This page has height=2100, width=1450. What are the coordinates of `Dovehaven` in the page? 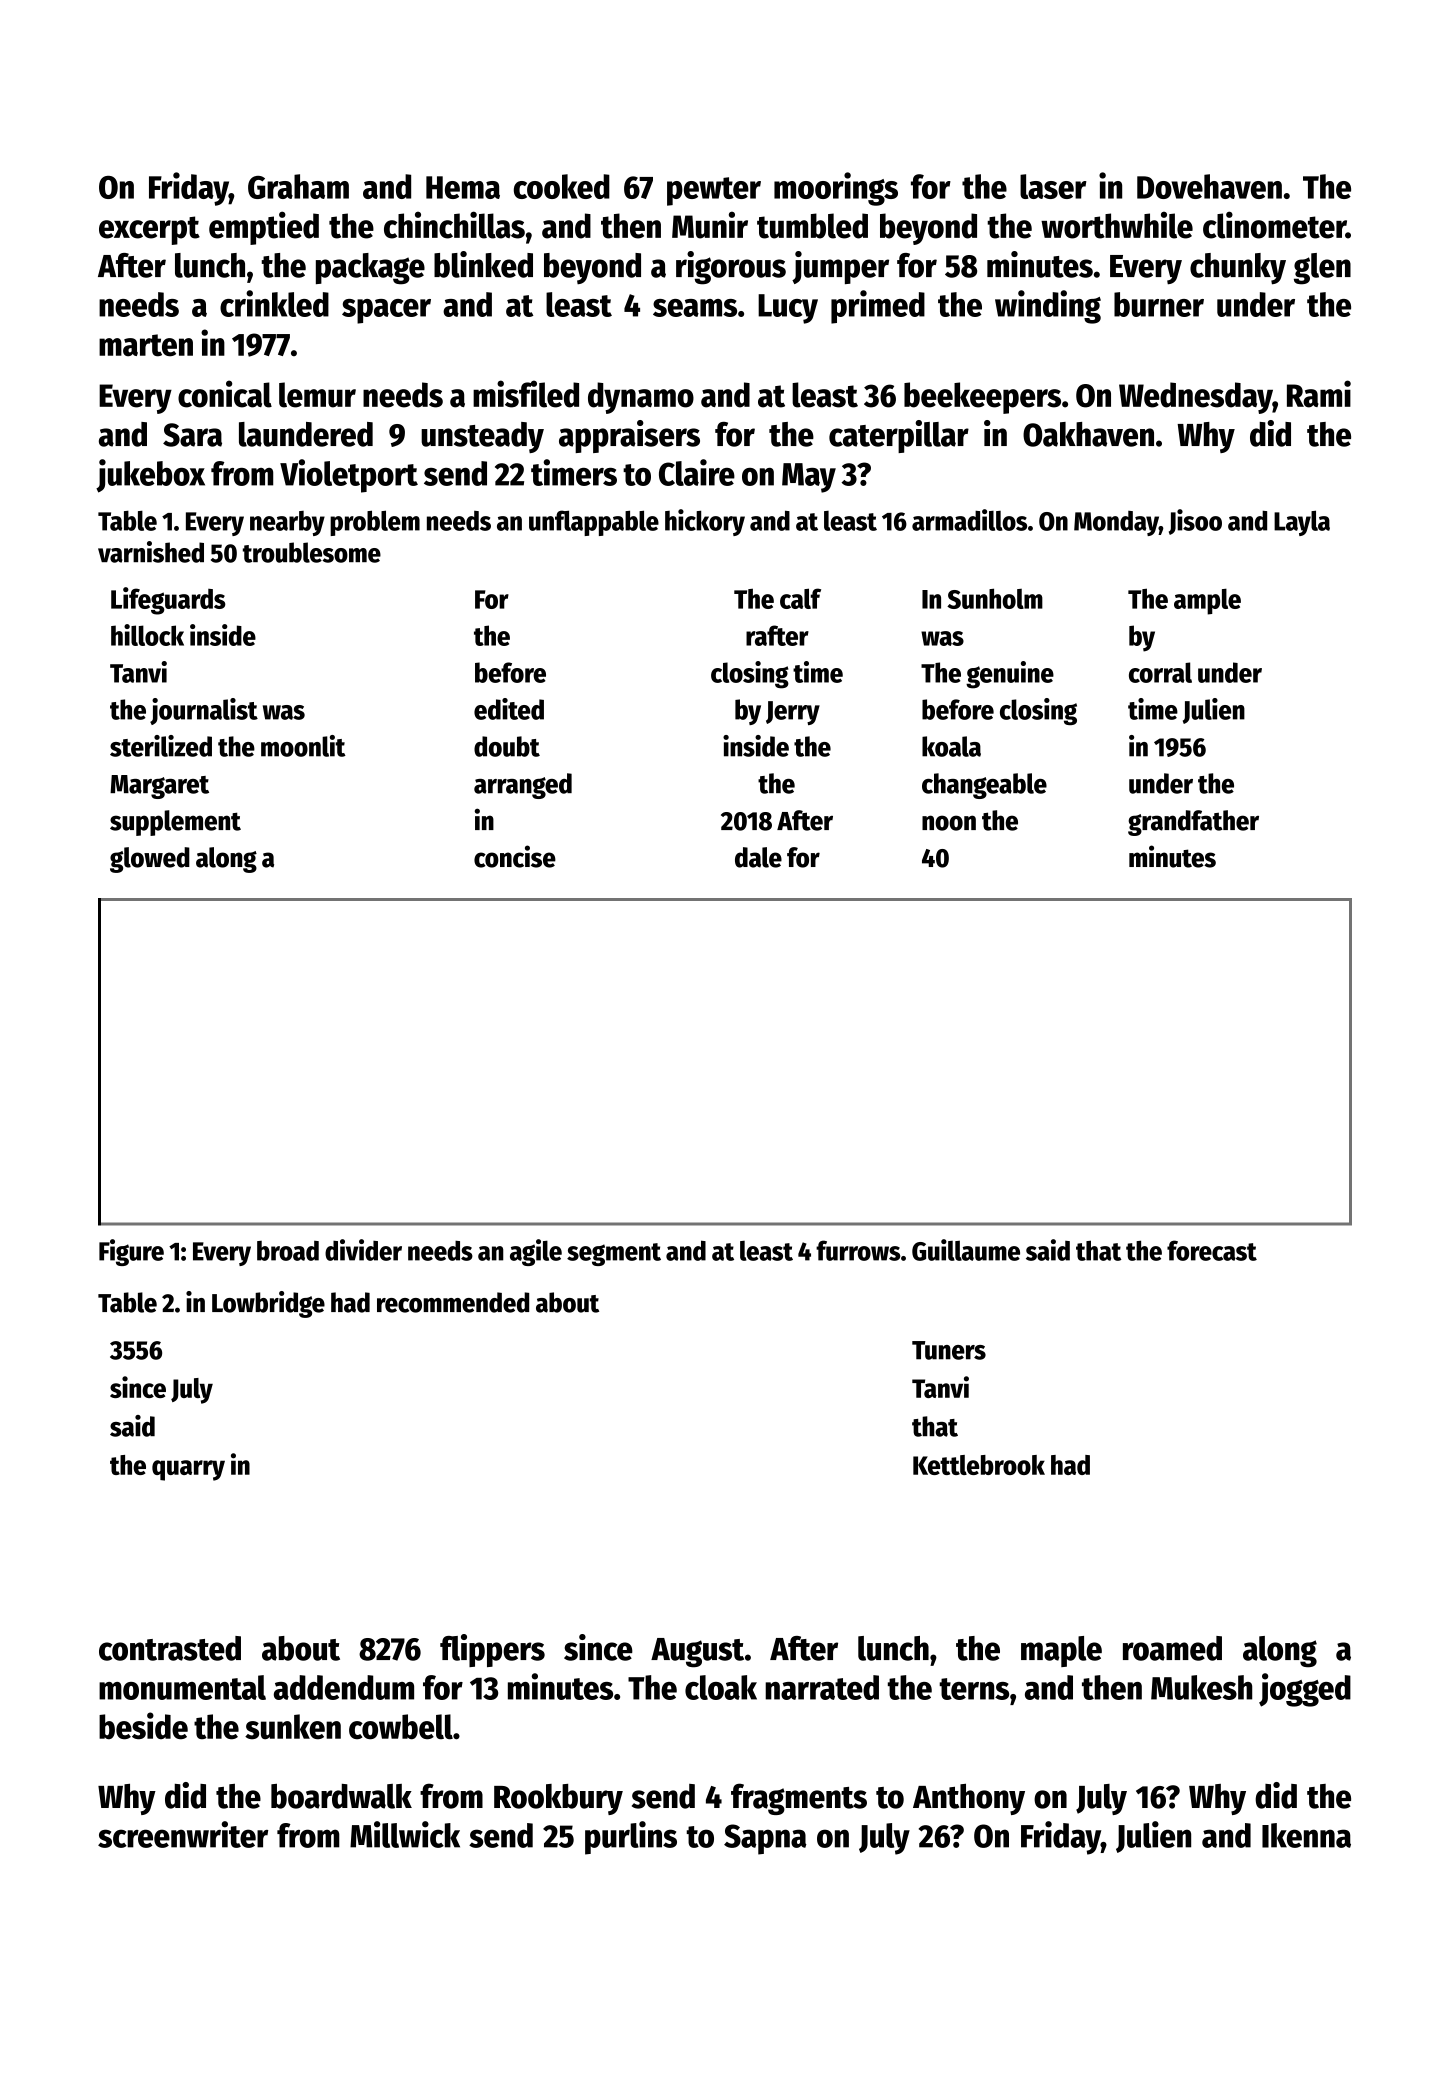 It's located at (1209, 186).
